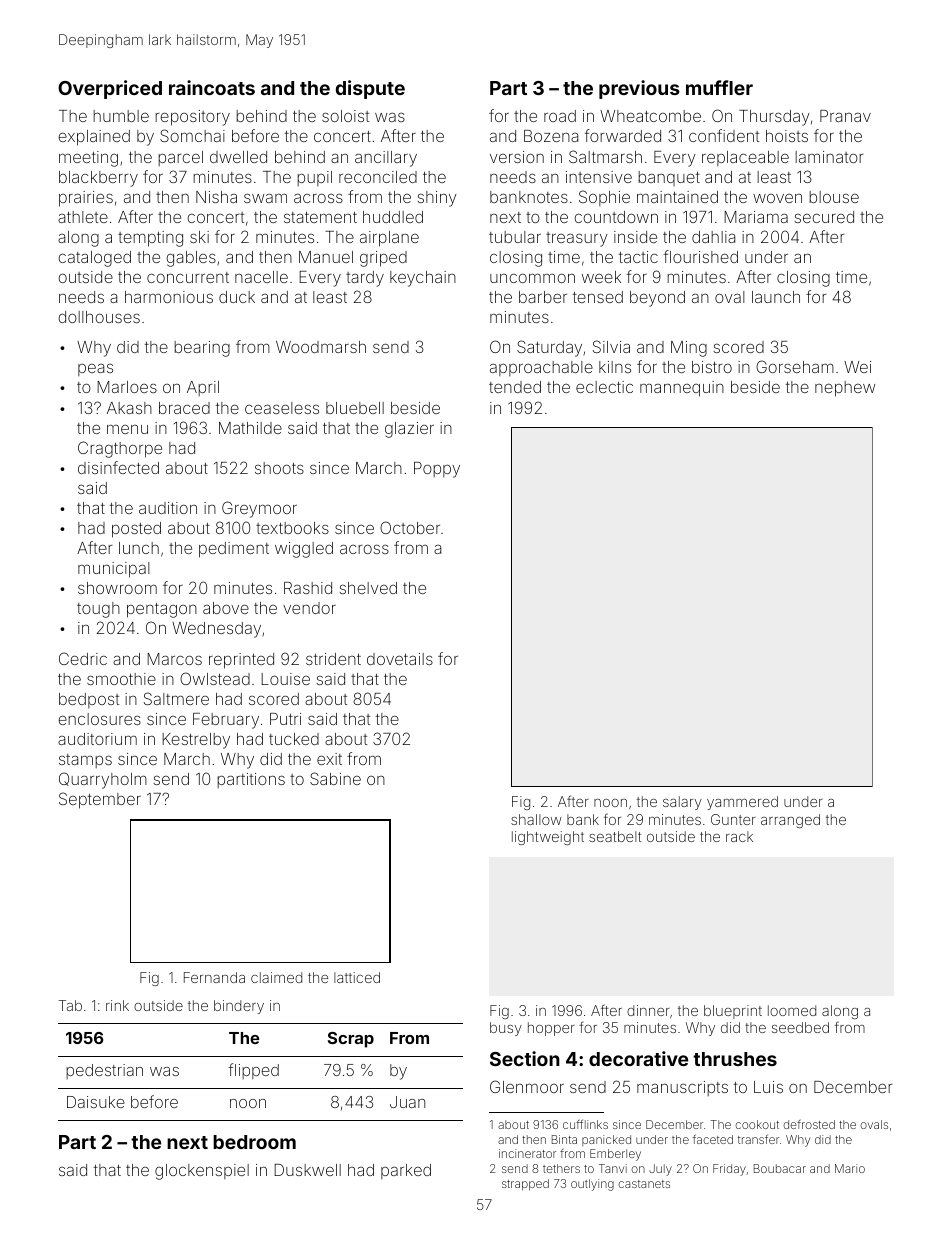 This screenshot has width=952, height=1233. Describe the element at coordinates (800, 1027) in the screenshot. I see `seedbed` at that location.
